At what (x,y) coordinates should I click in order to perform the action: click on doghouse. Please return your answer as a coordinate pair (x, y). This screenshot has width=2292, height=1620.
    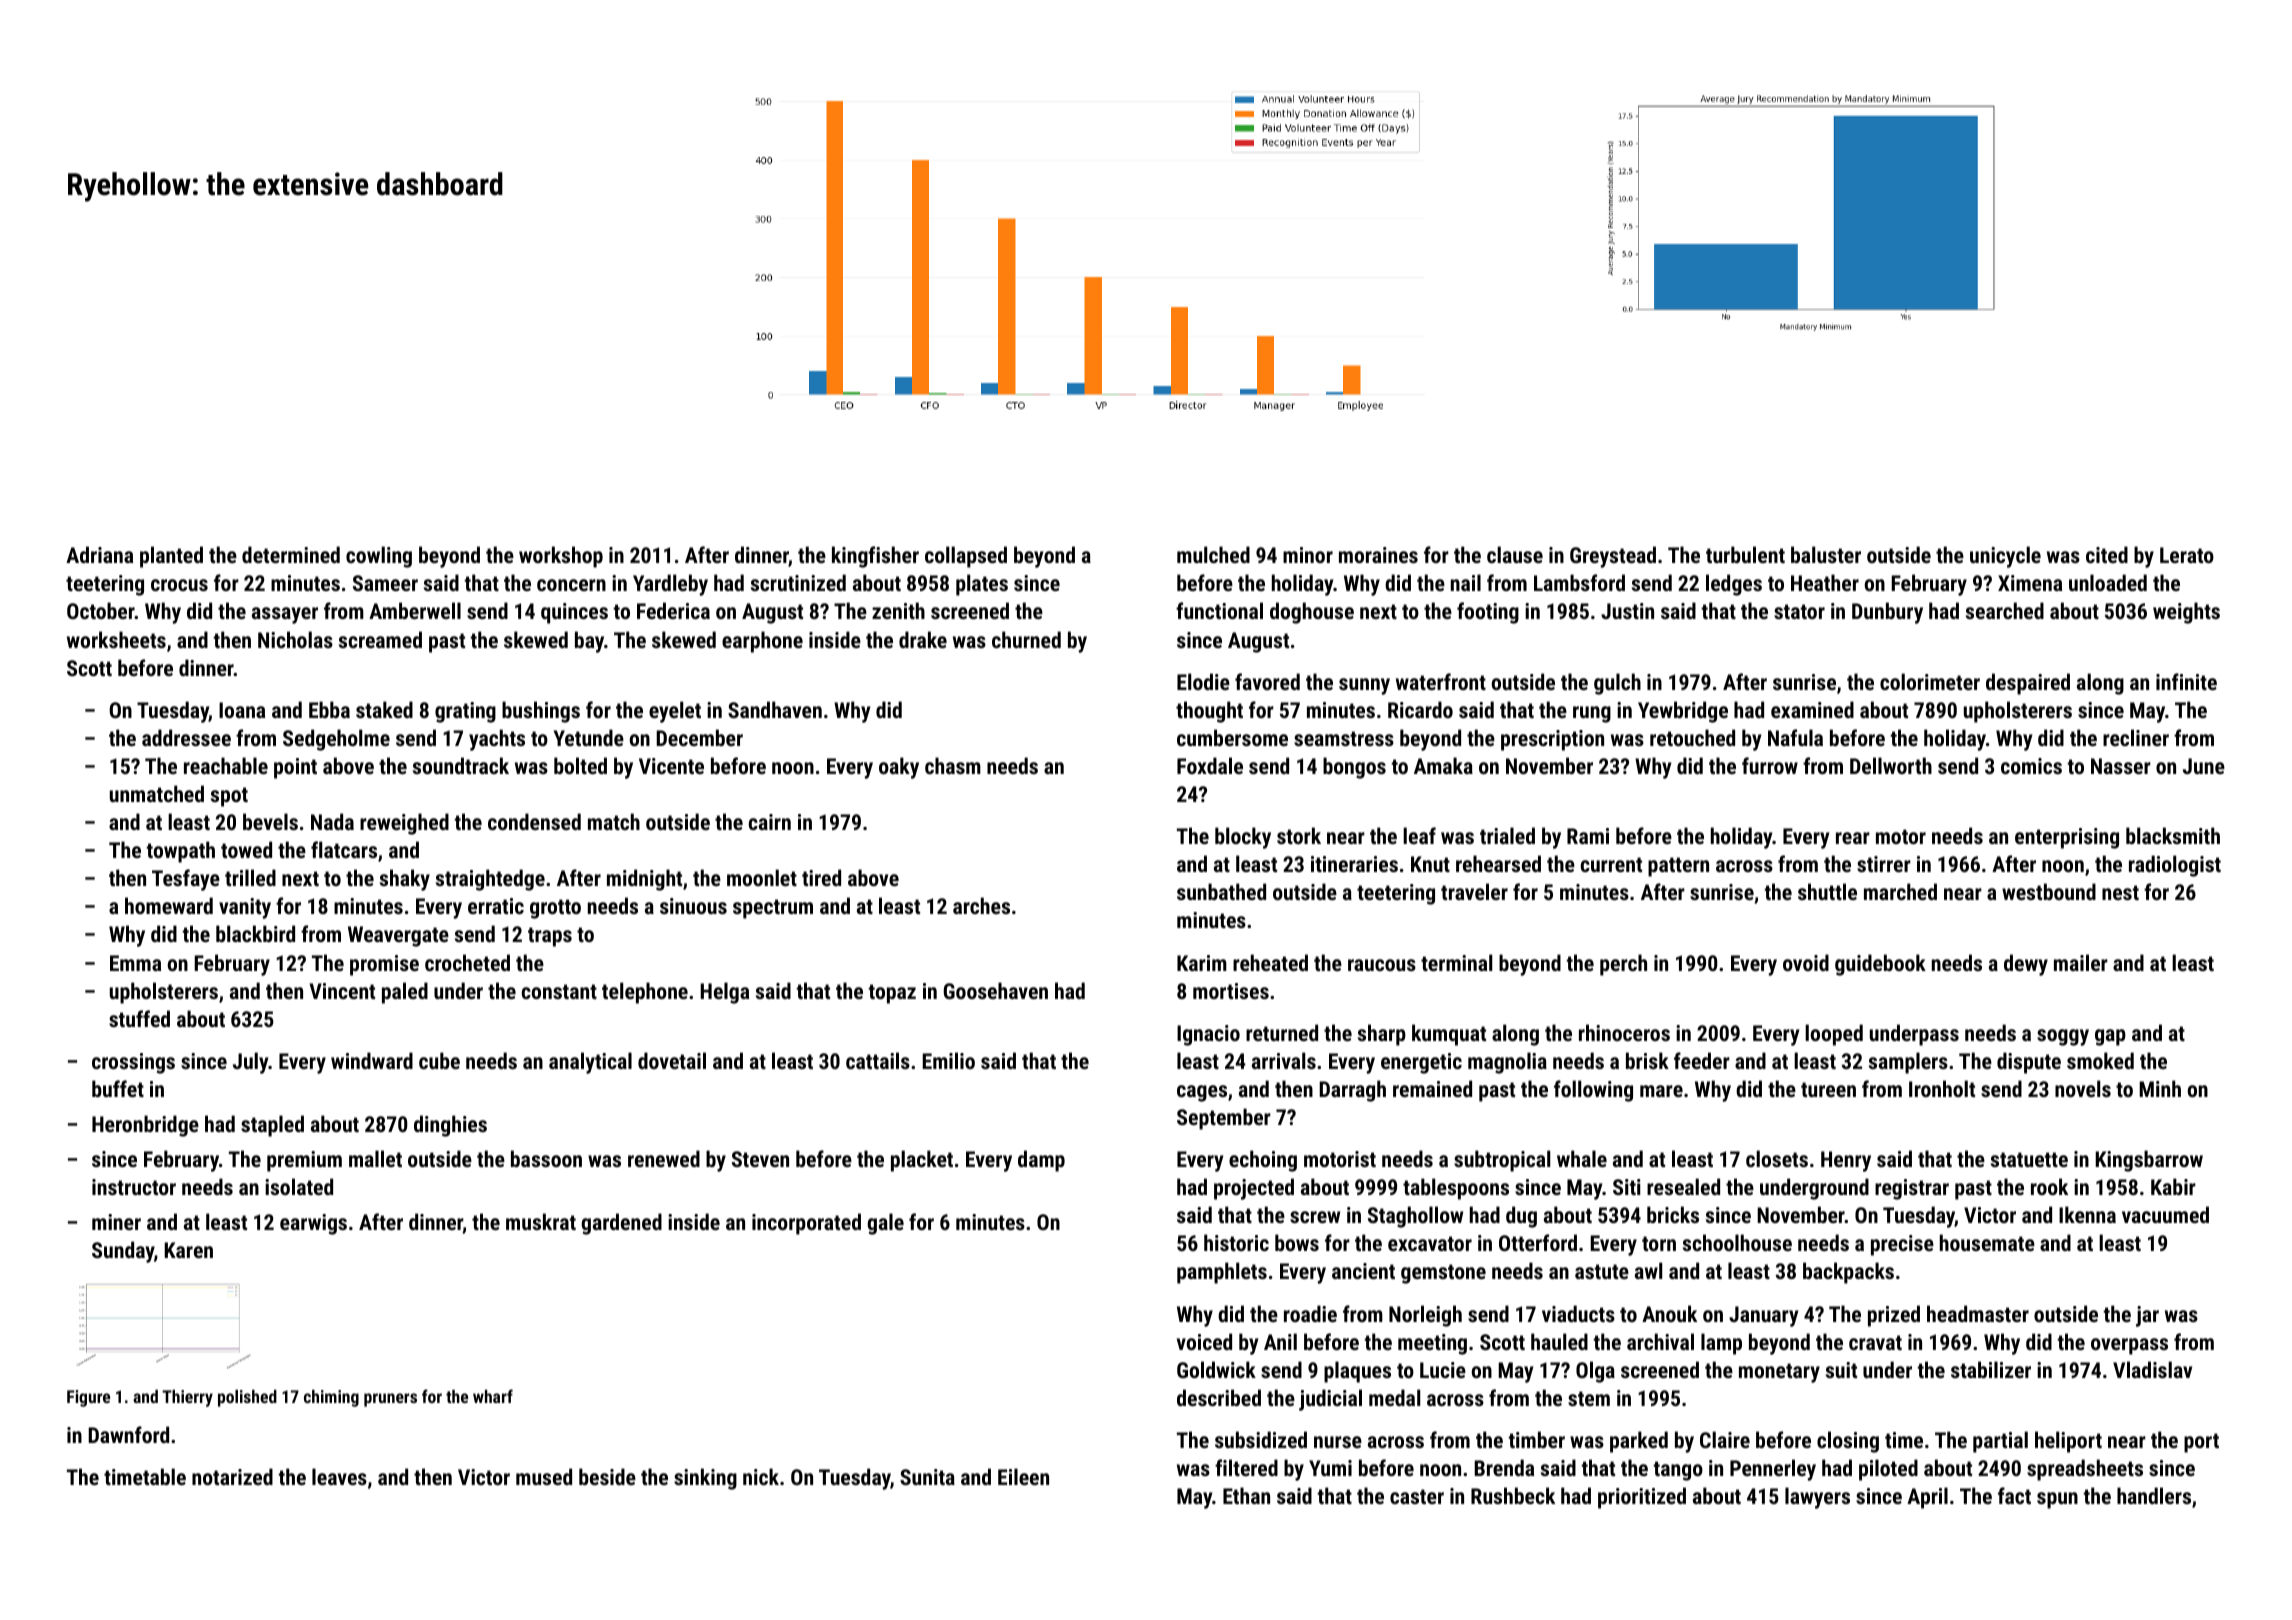
    Looking at the image, I should click on (1312, 613).
